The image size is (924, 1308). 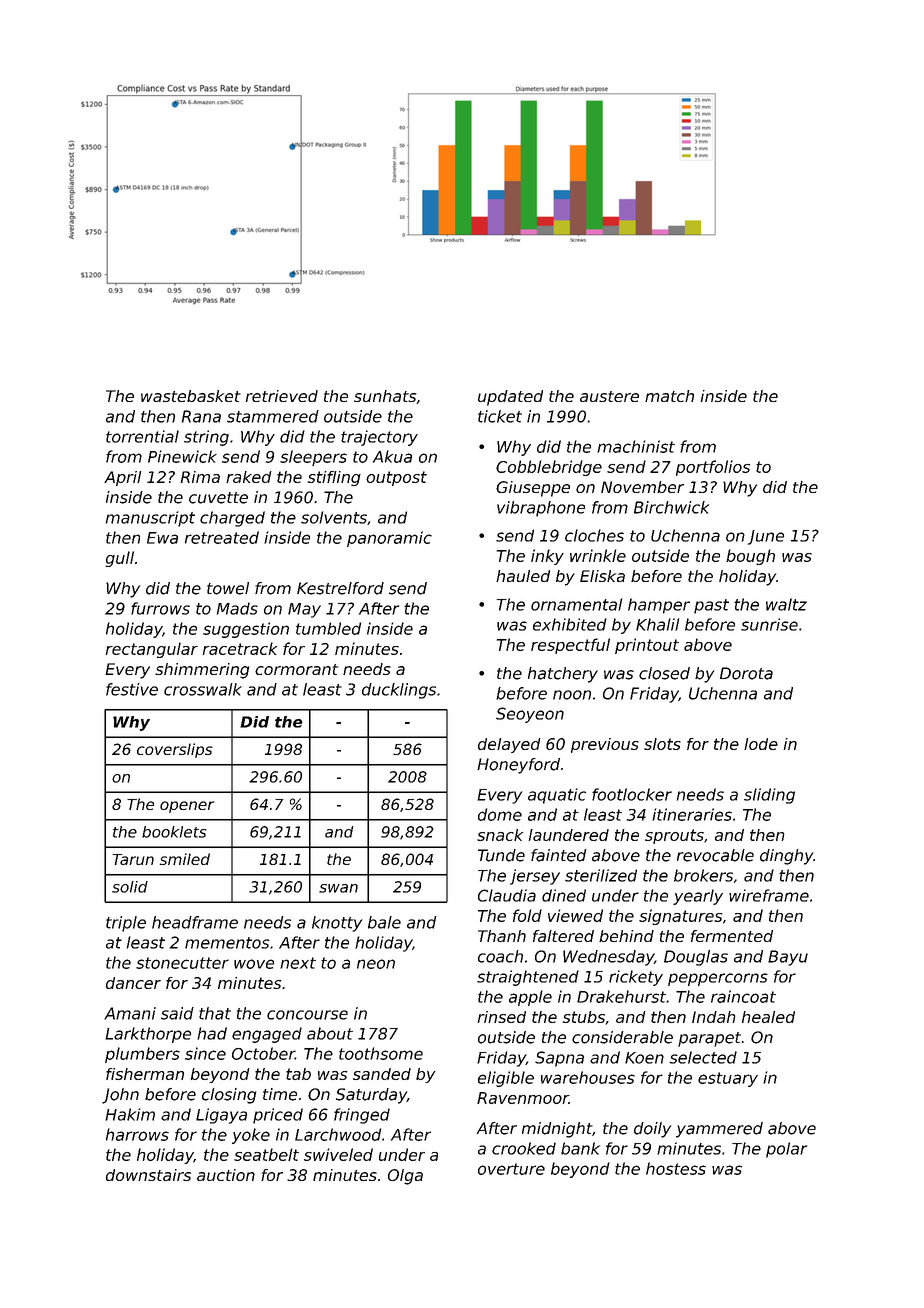 What do you see at coordinates (664, 673) in the page?
I see `closed` at bounding box center [664, 673].
